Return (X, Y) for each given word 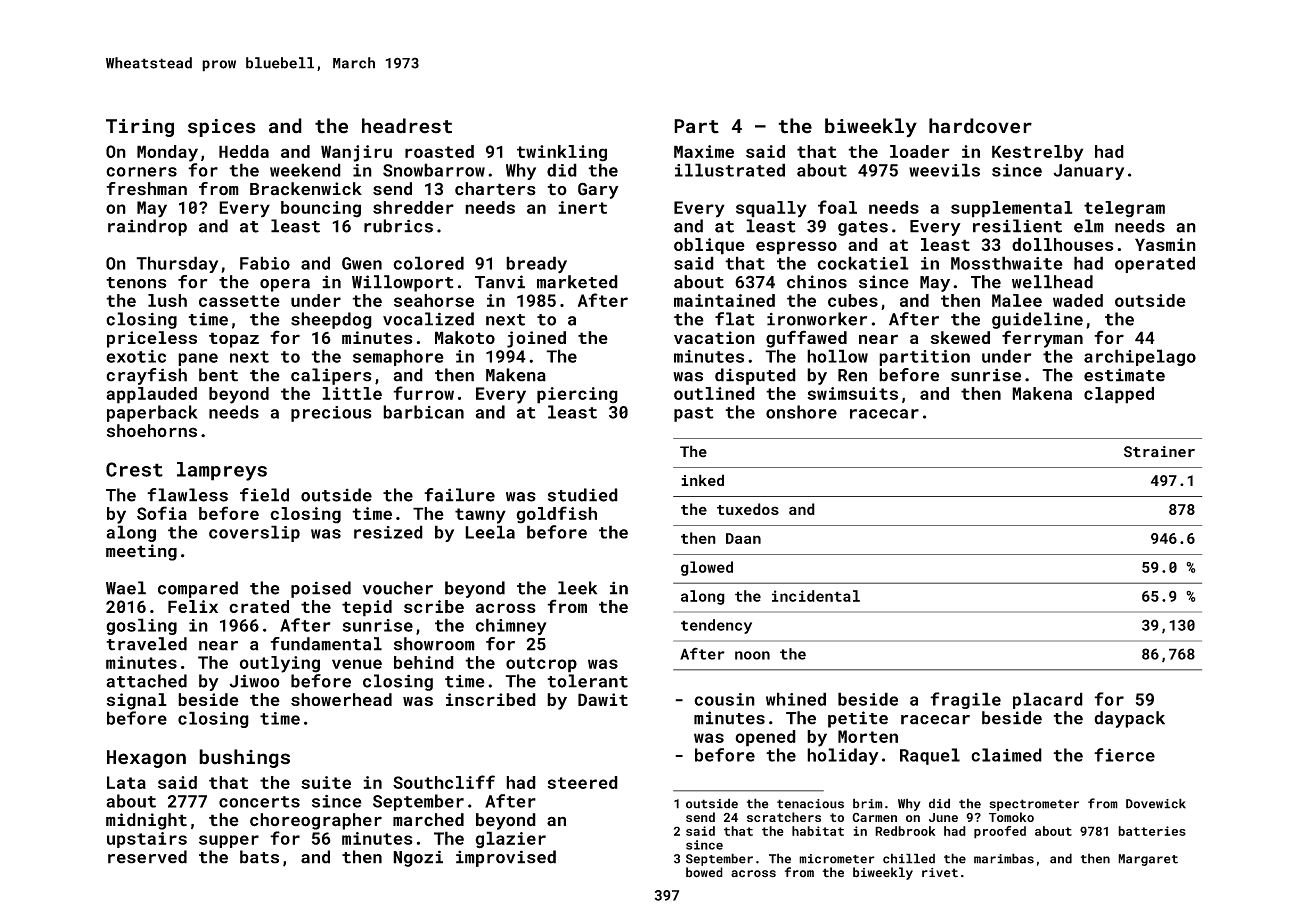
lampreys (222, 471)
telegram (1124, 209)
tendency (716, 626)
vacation (714, 337)
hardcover (980, 126)
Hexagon (146, 759)
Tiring (140, 128)
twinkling (562, 153)
